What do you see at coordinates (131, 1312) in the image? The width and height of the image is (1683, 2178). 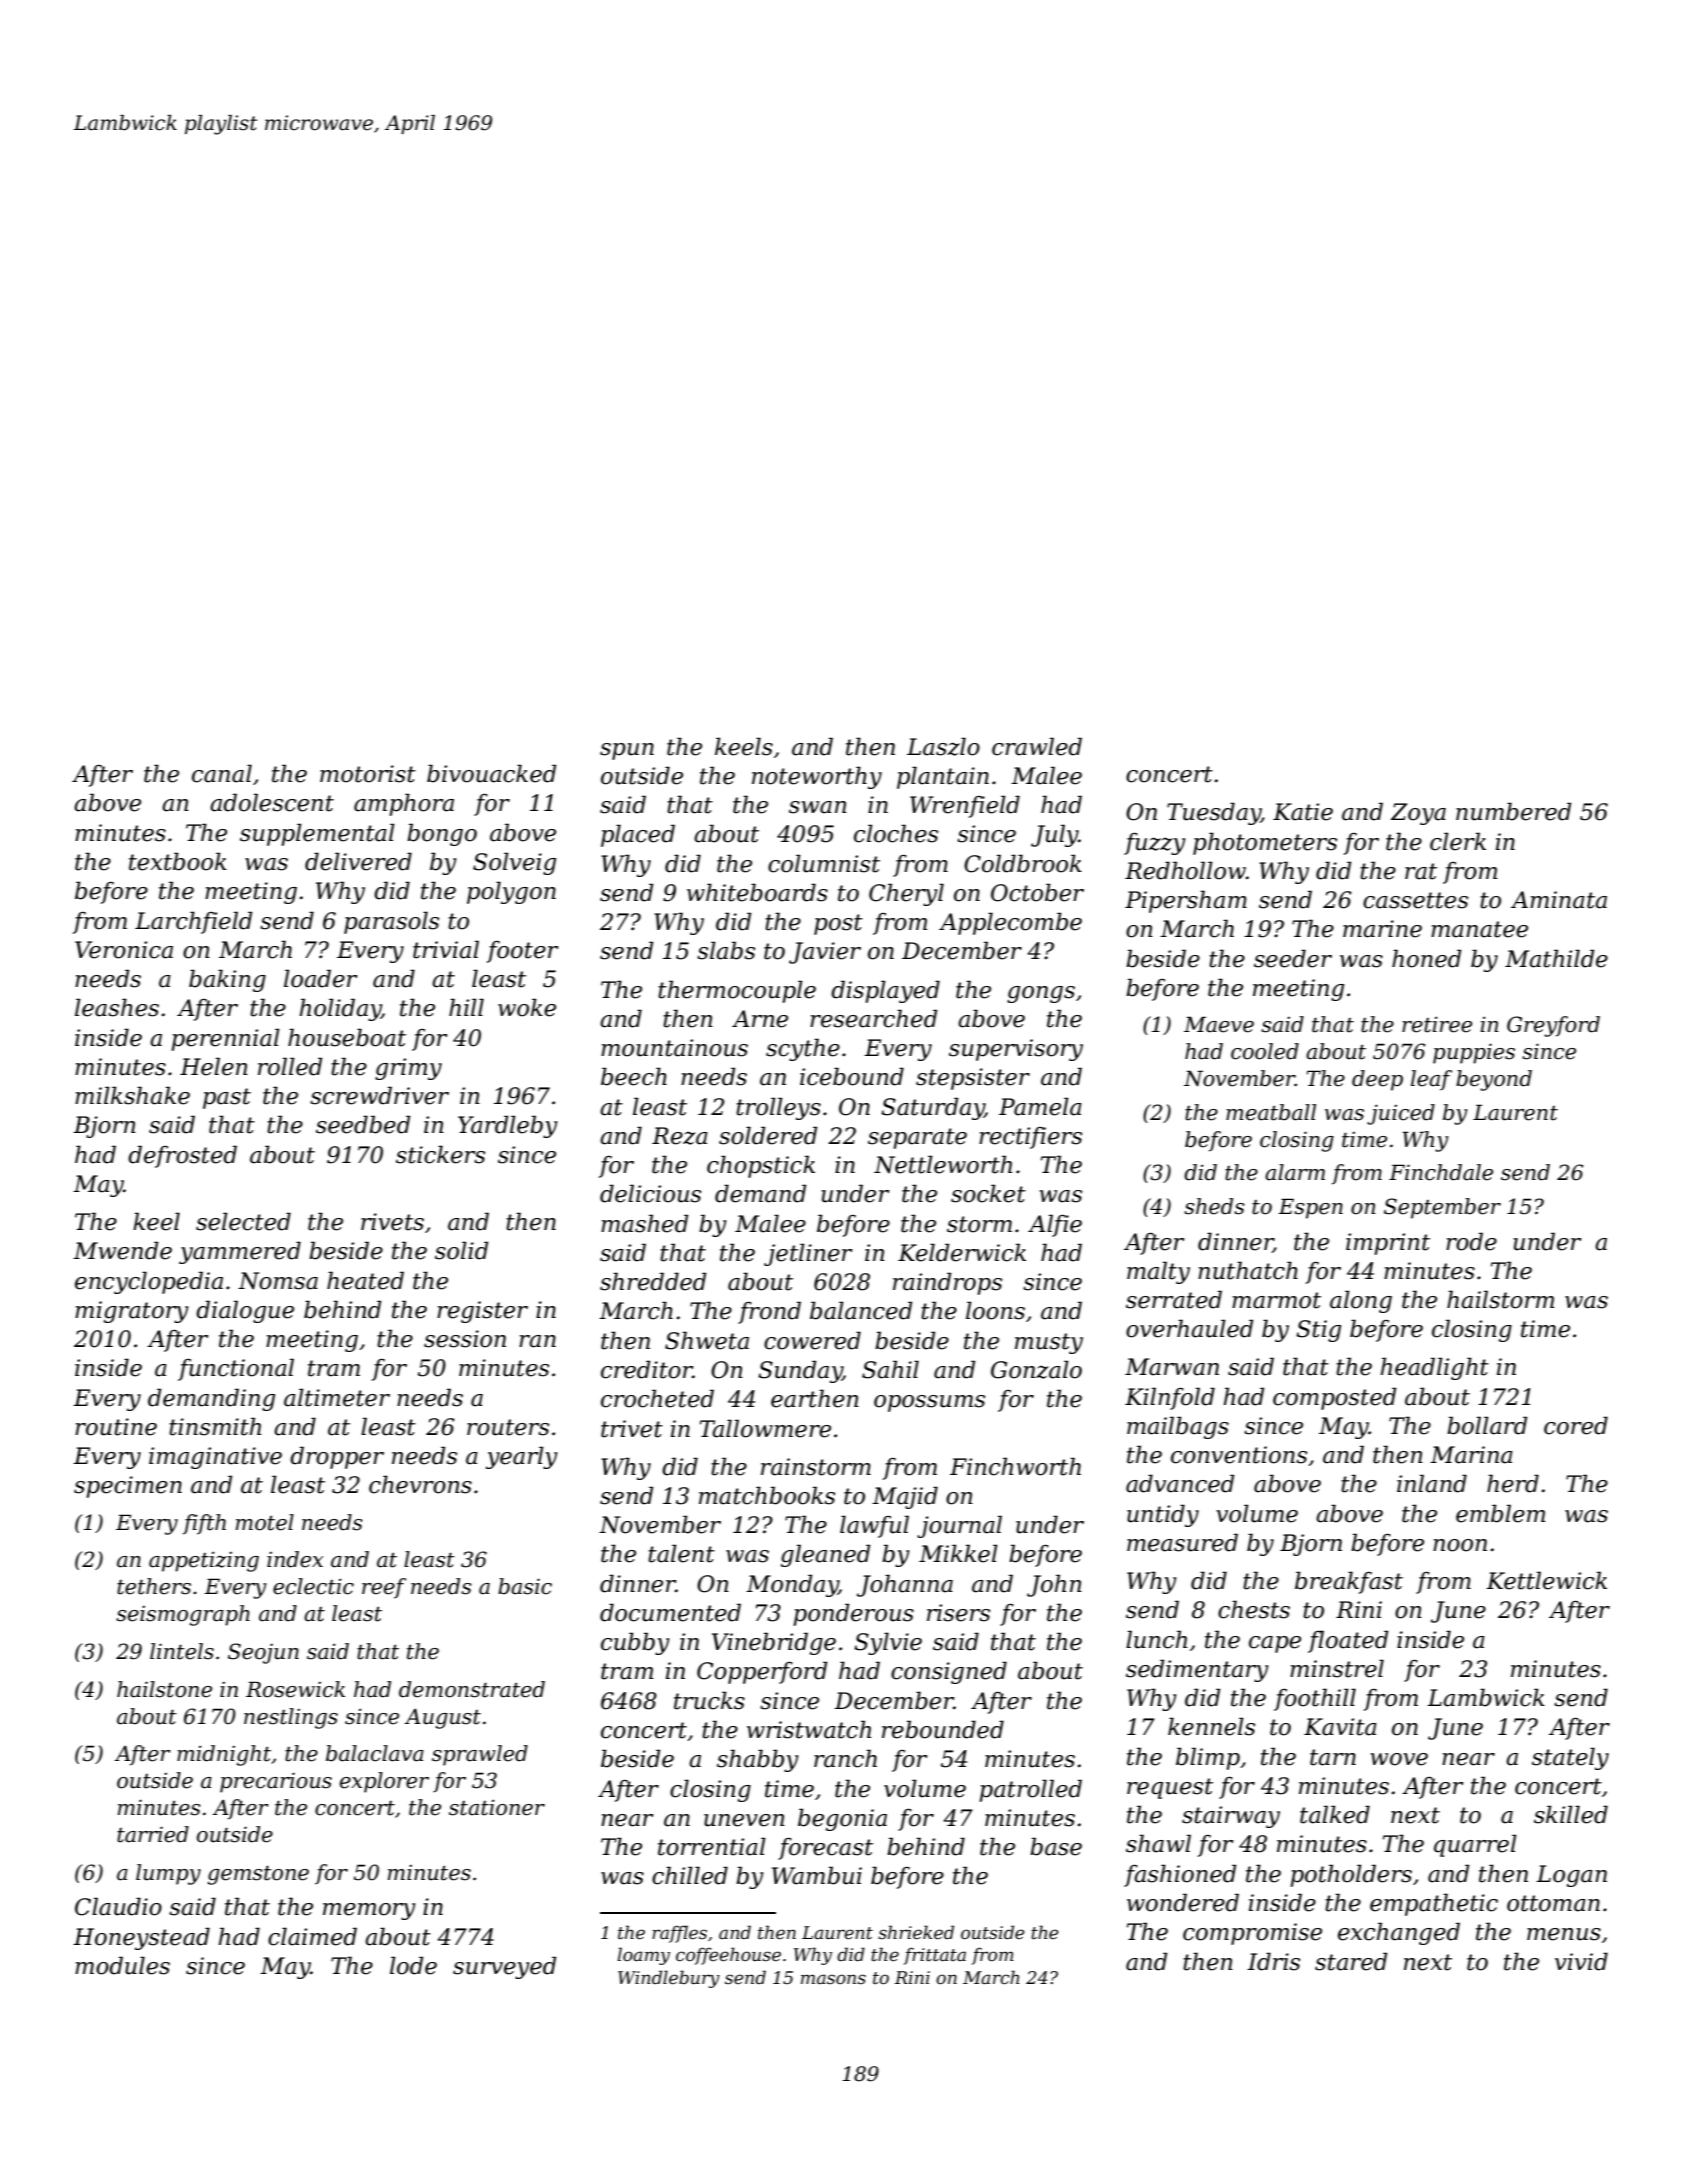 I see `migratory` at bounding box center [131, 1312].
